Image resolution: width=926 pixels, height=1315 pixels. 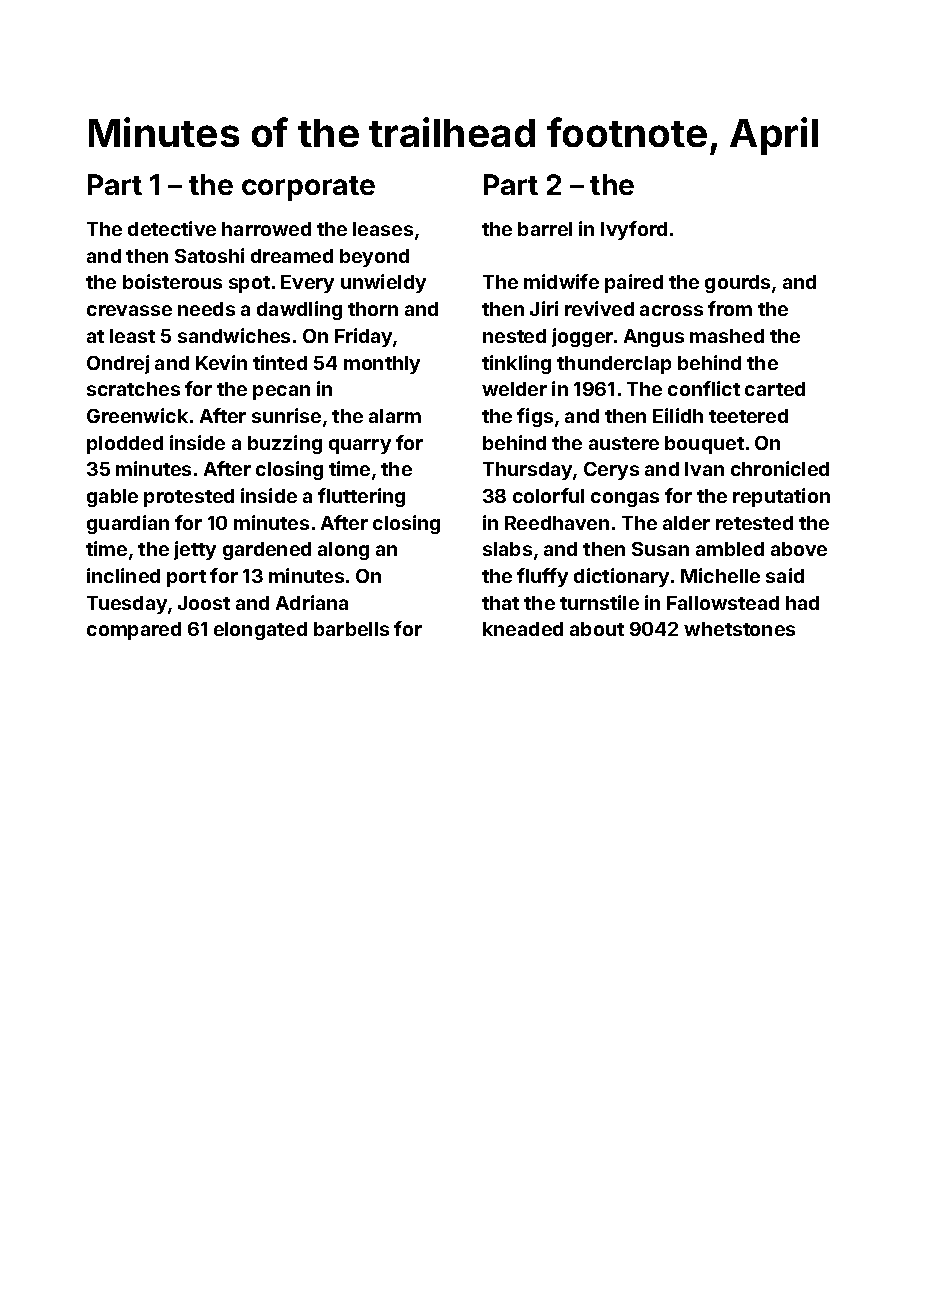 I want to click on barrel, so click(x=545, y=229).
